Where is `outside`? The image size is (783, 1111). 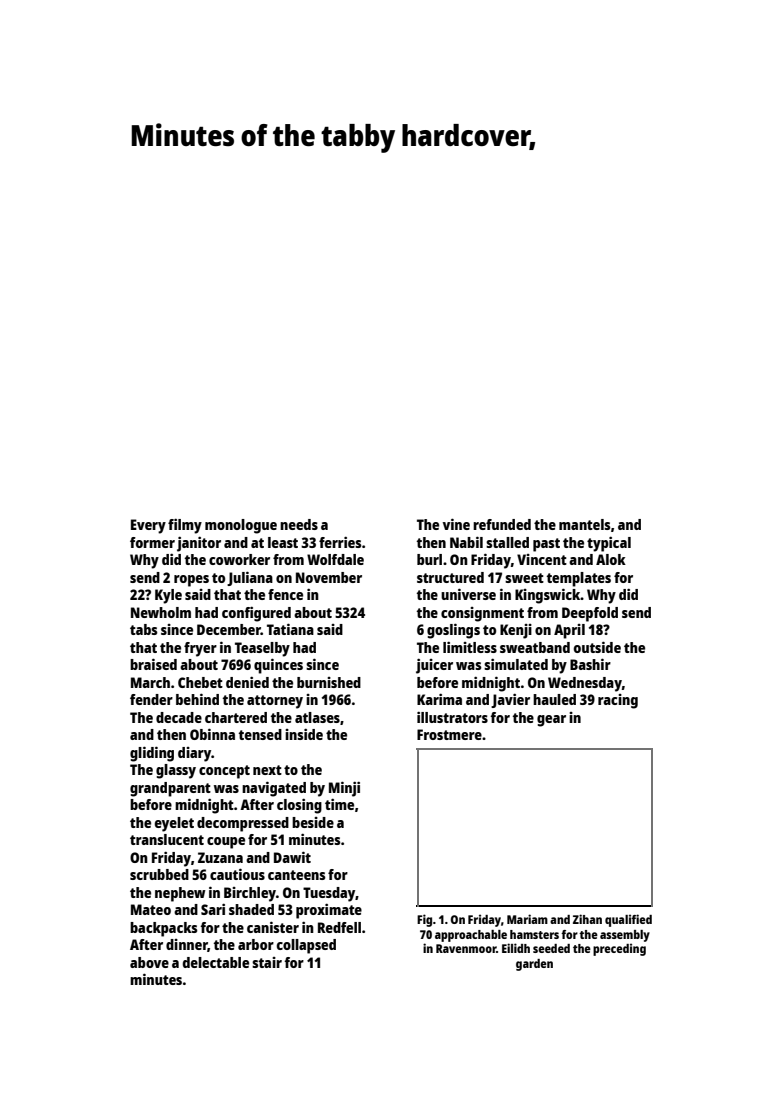
outside is located at coordinates (597, 647).
